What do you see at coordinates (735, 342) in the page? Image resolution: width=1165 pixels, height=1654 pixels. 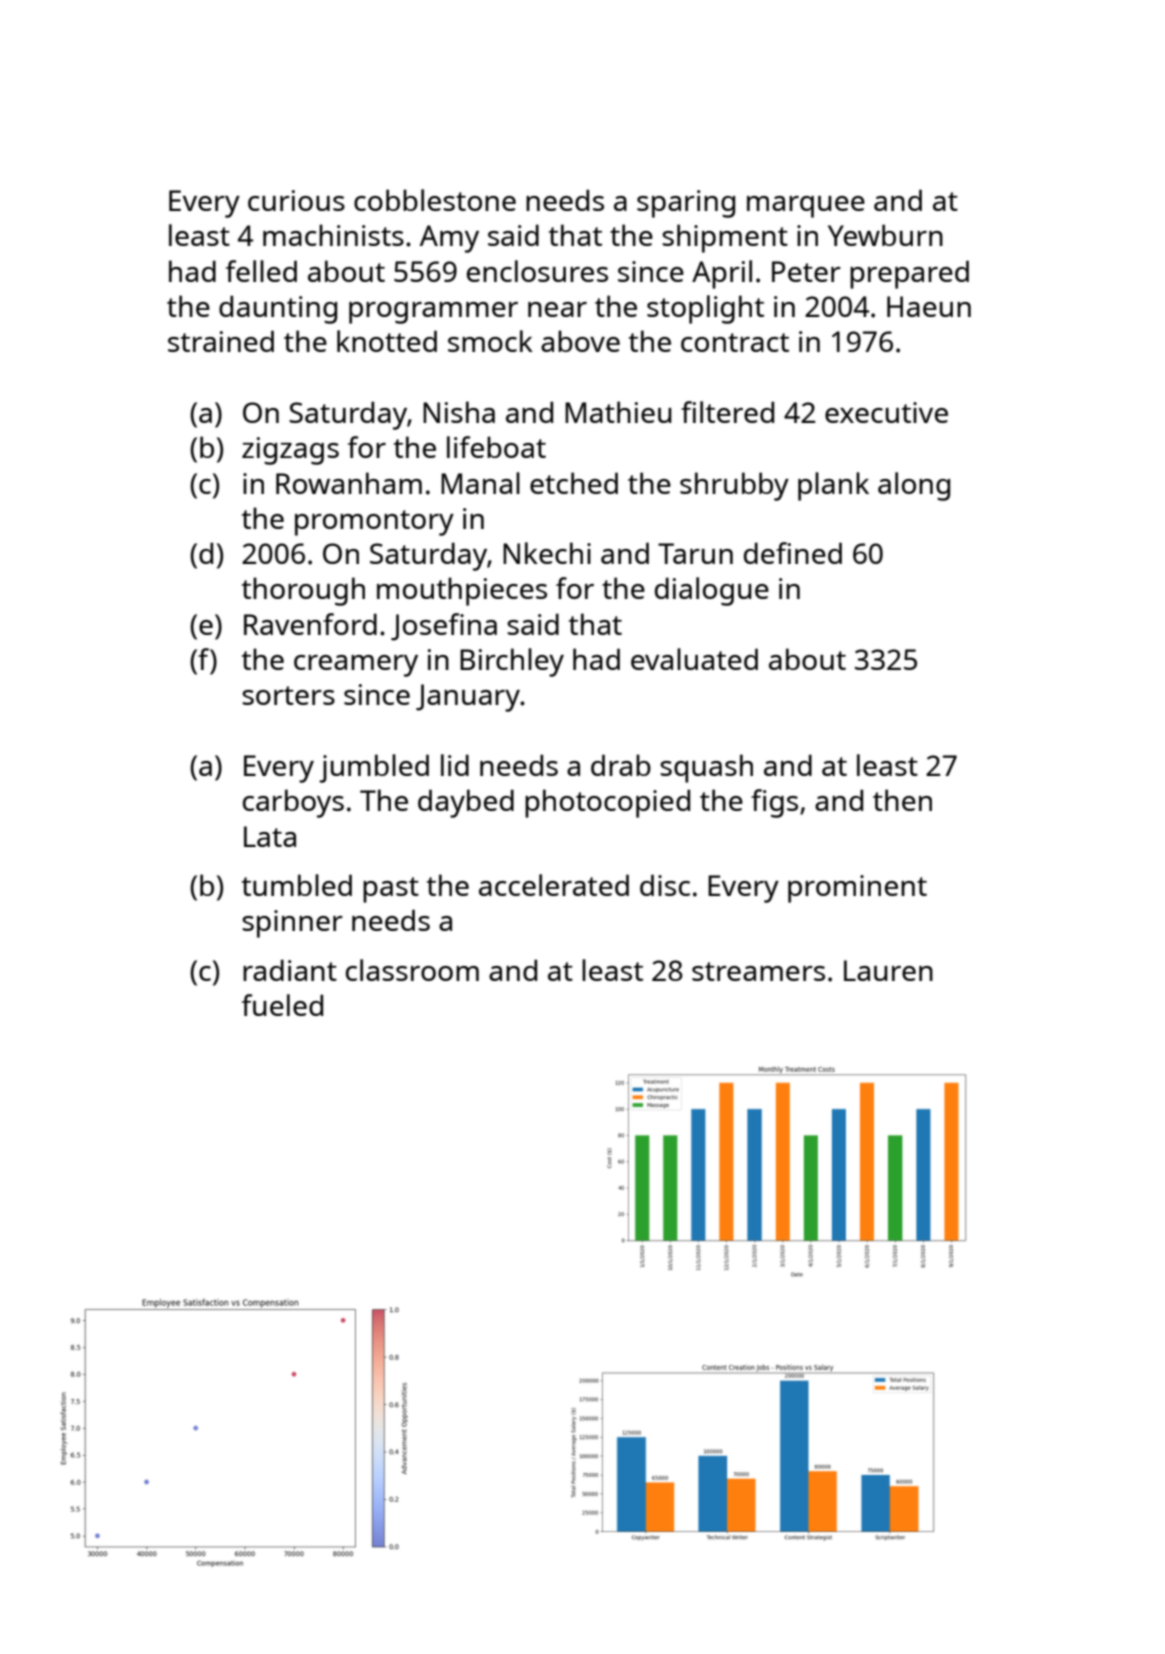 I see `contract` at bounding box center [735, 342].
